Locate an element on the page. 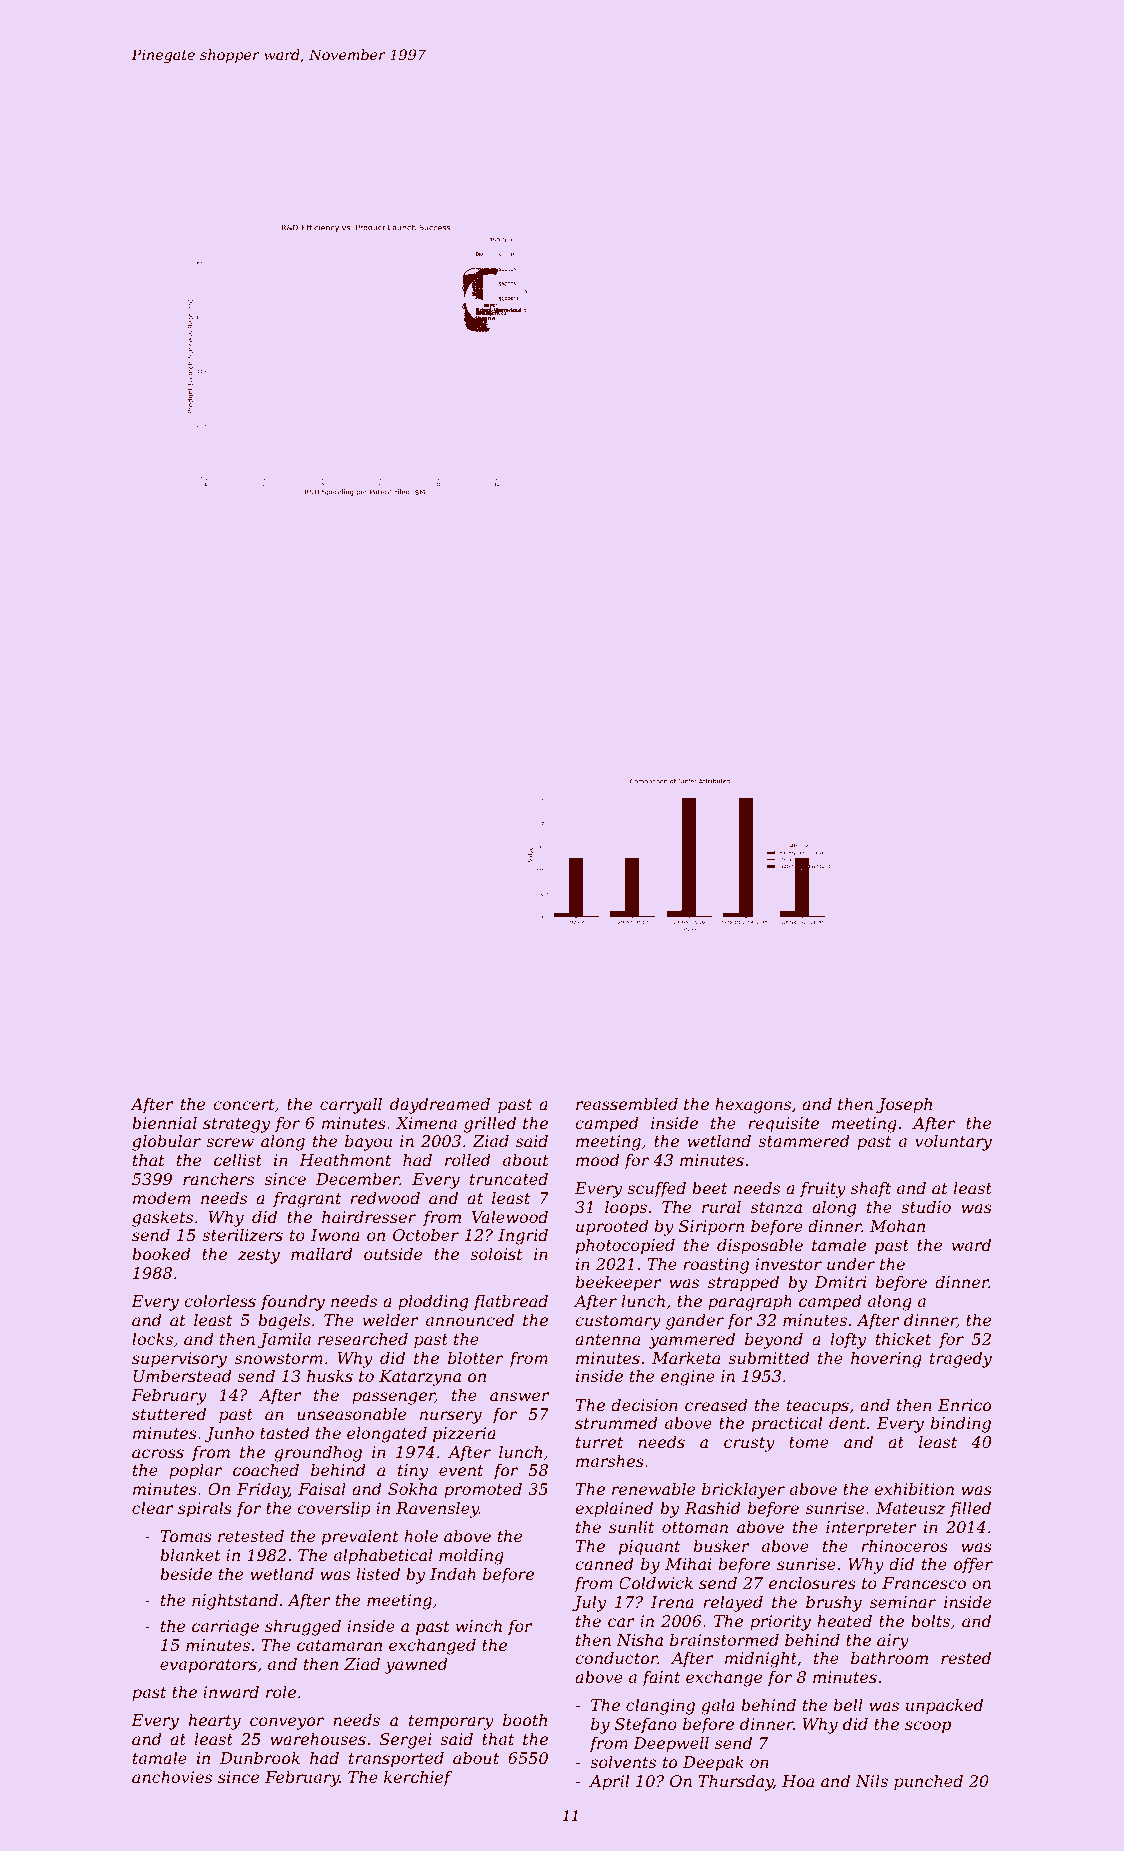 Image resolution: width=1124 pixels, height=1851 pixels. hairdresser is located at coordinates (369, 1217).
